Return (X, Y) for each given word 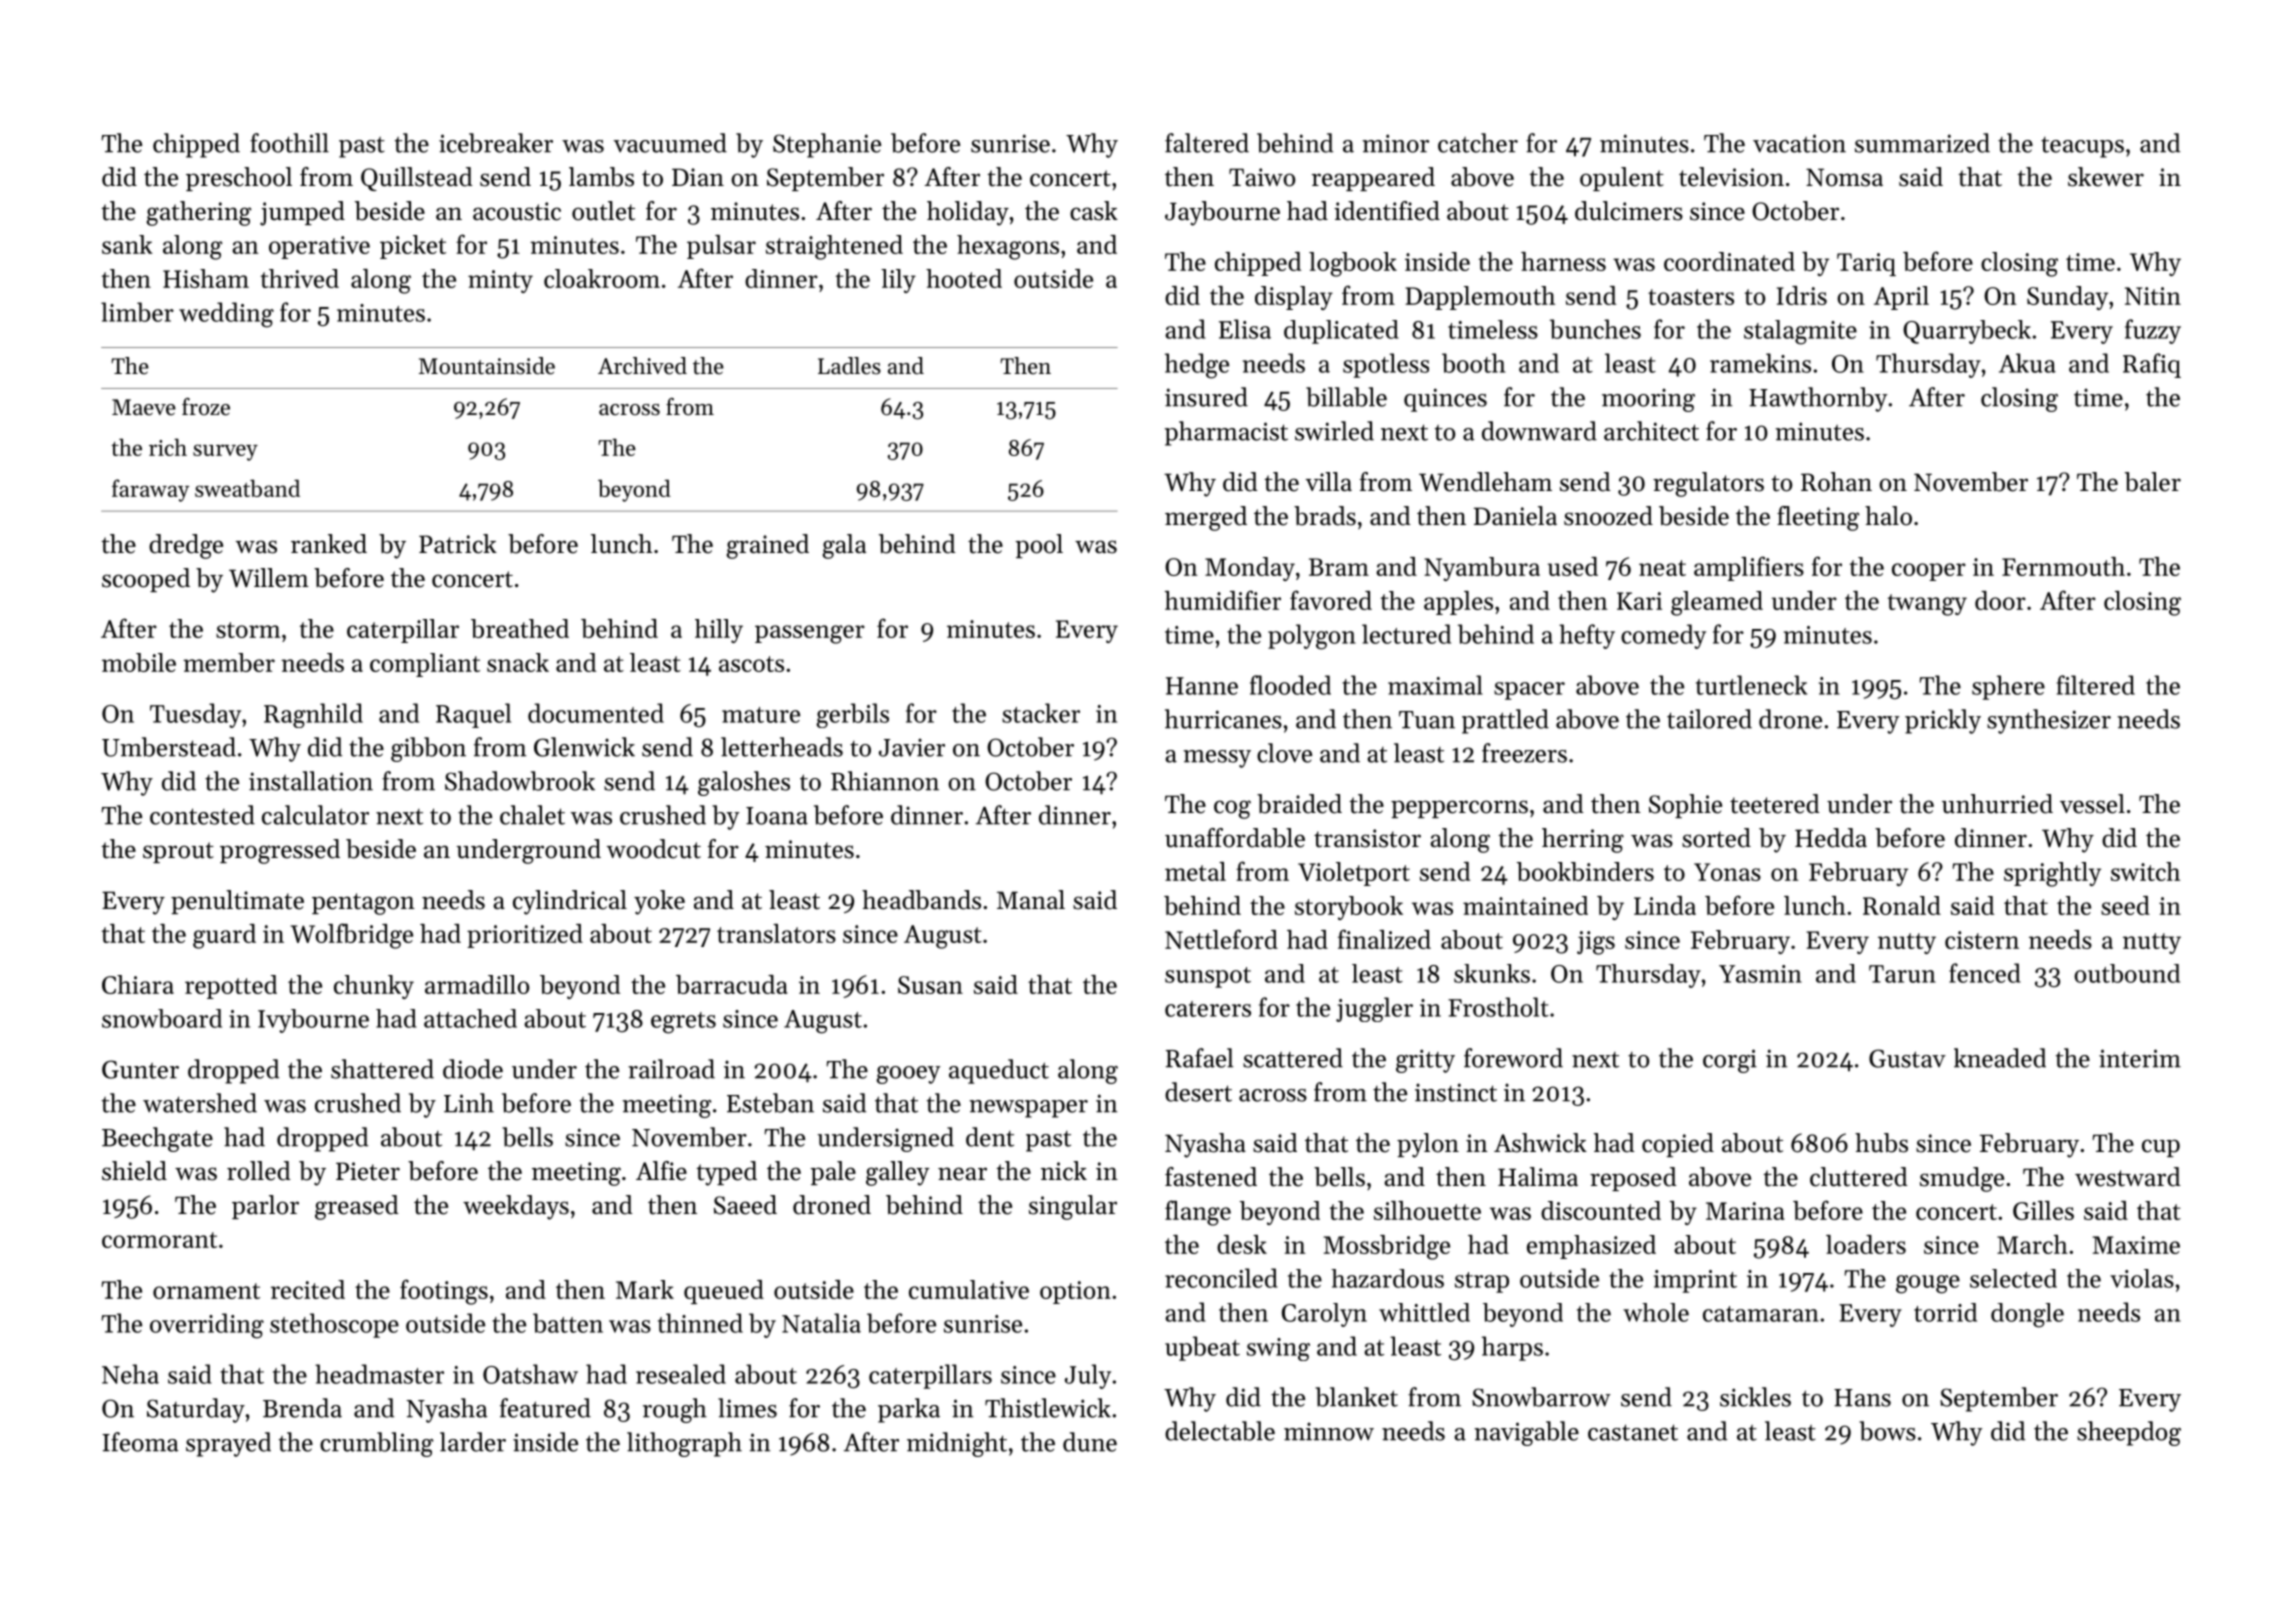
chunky (374, 987)
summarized (1922, 143)
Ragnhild (313, 715)
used (1573, 566)
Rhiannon (885, 781)
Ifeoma (140, 1442)
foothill (289, 143)
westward (2128, 1177)
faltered (1207, 143)
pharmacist (1226, 433)
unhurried (1997, 804)
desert (1198, 1092)
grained (768, 546)
